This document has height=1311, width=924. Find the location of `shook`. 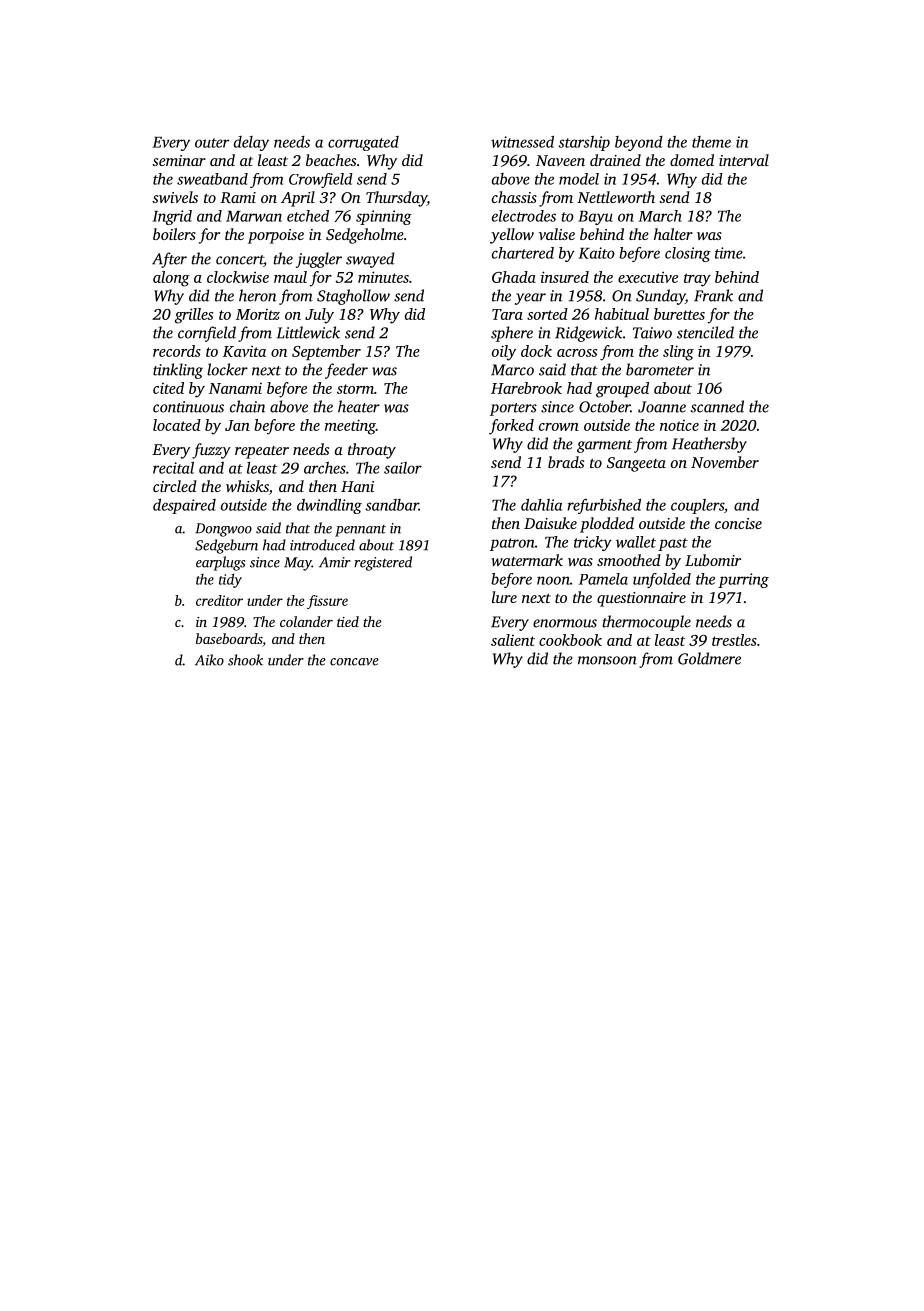

shook is located at coordinates (245, 660).
